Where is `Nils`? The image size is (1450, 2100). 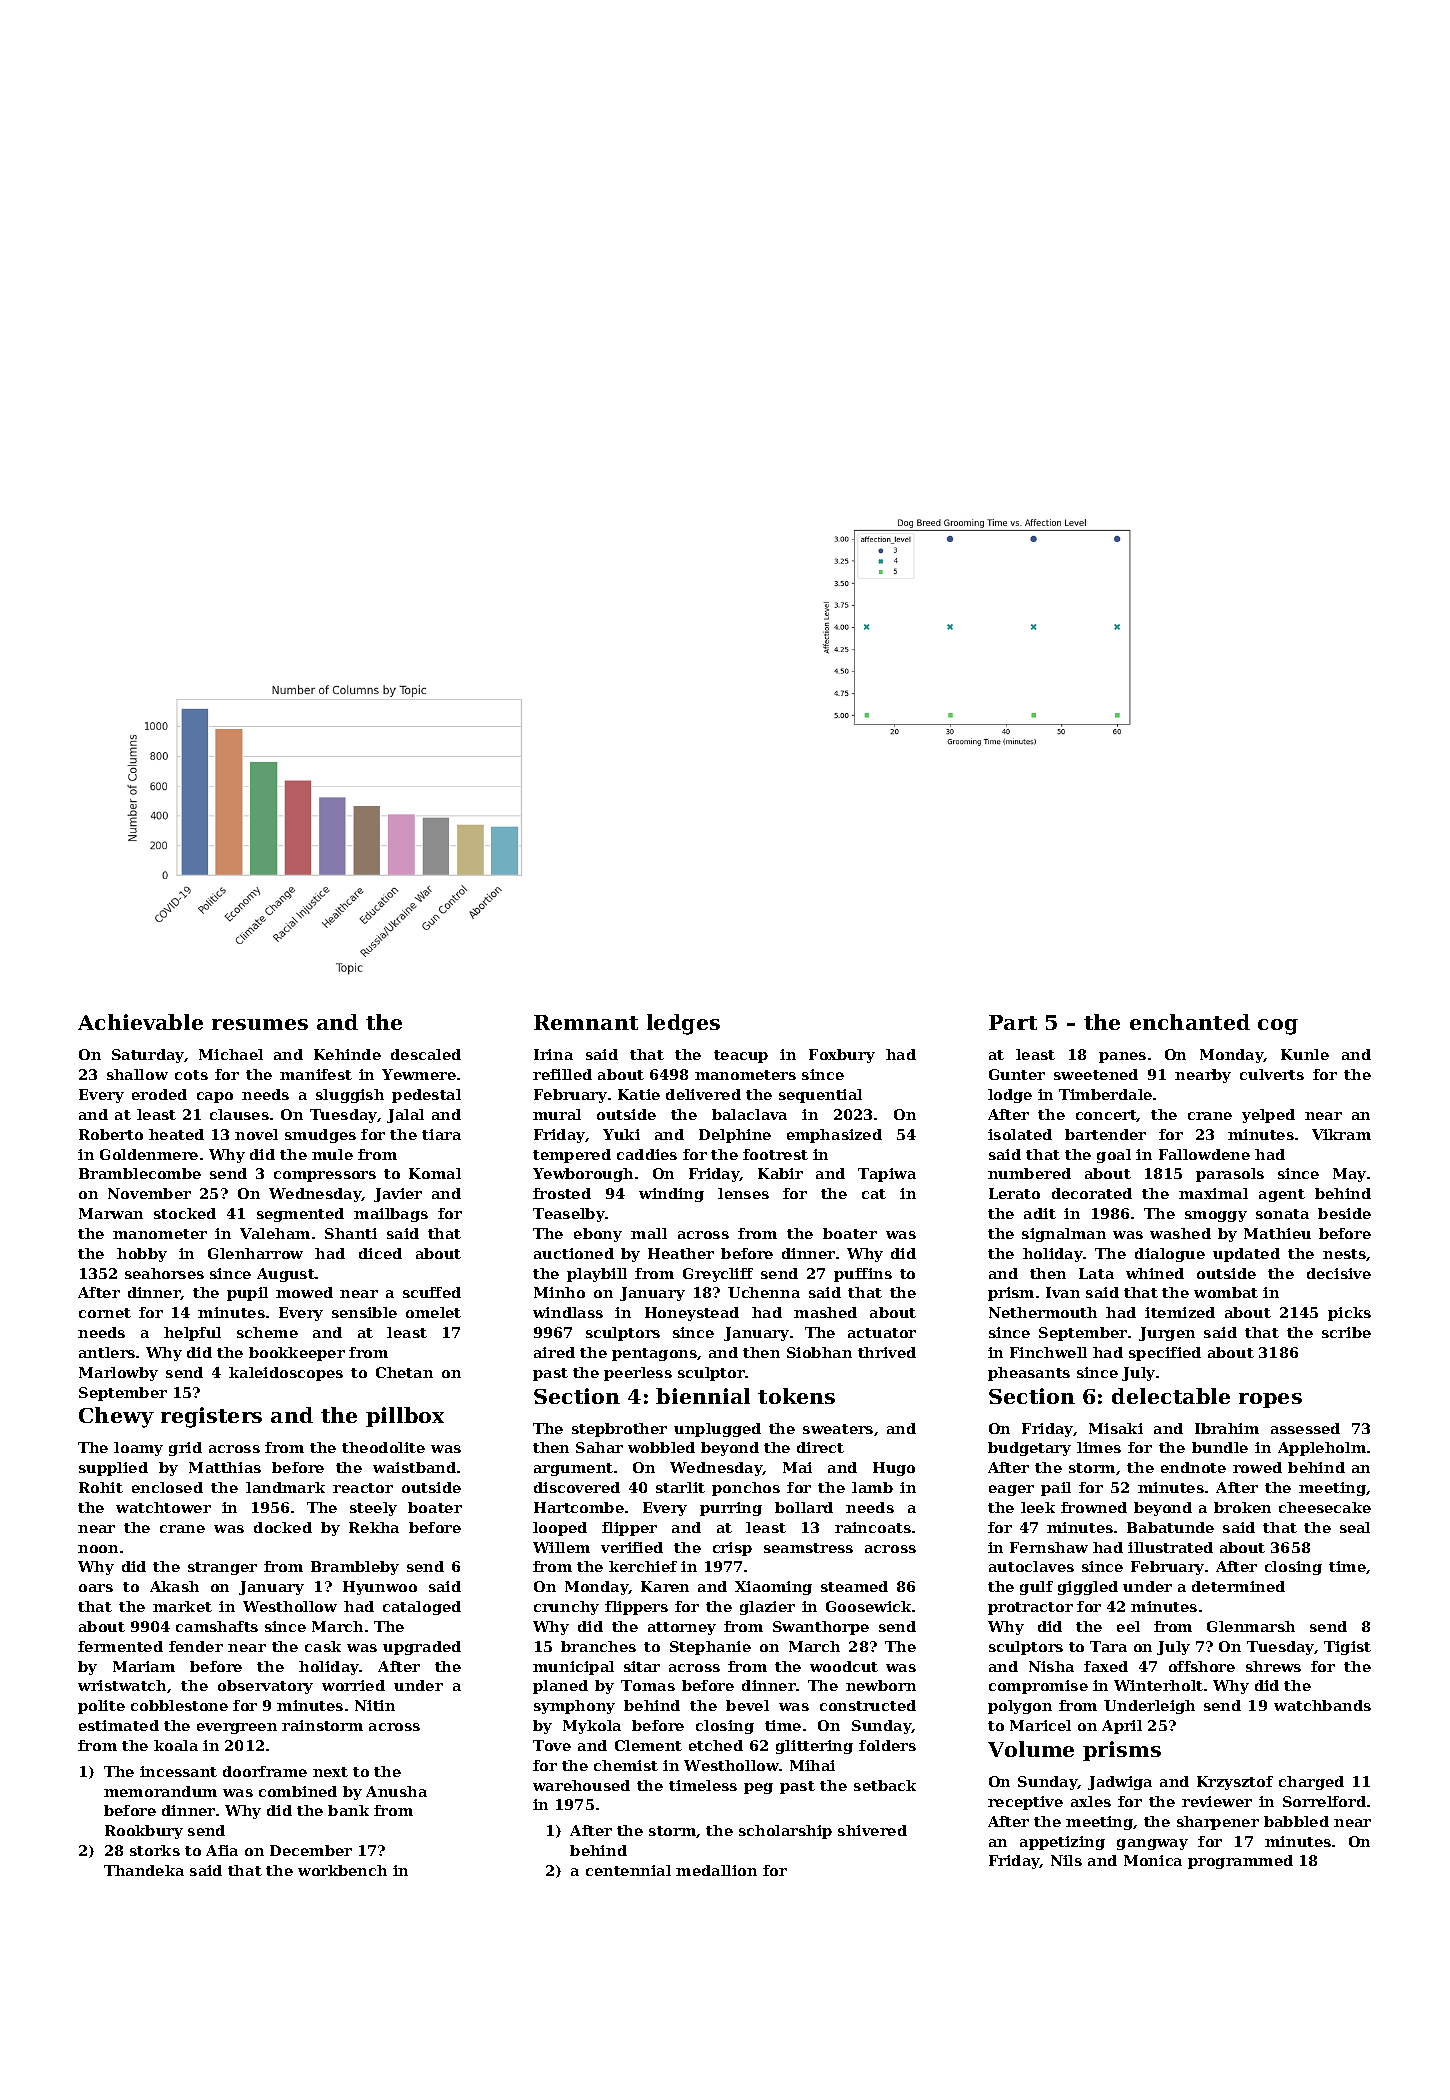
Nils is located at coordinates (1066, 1860).
